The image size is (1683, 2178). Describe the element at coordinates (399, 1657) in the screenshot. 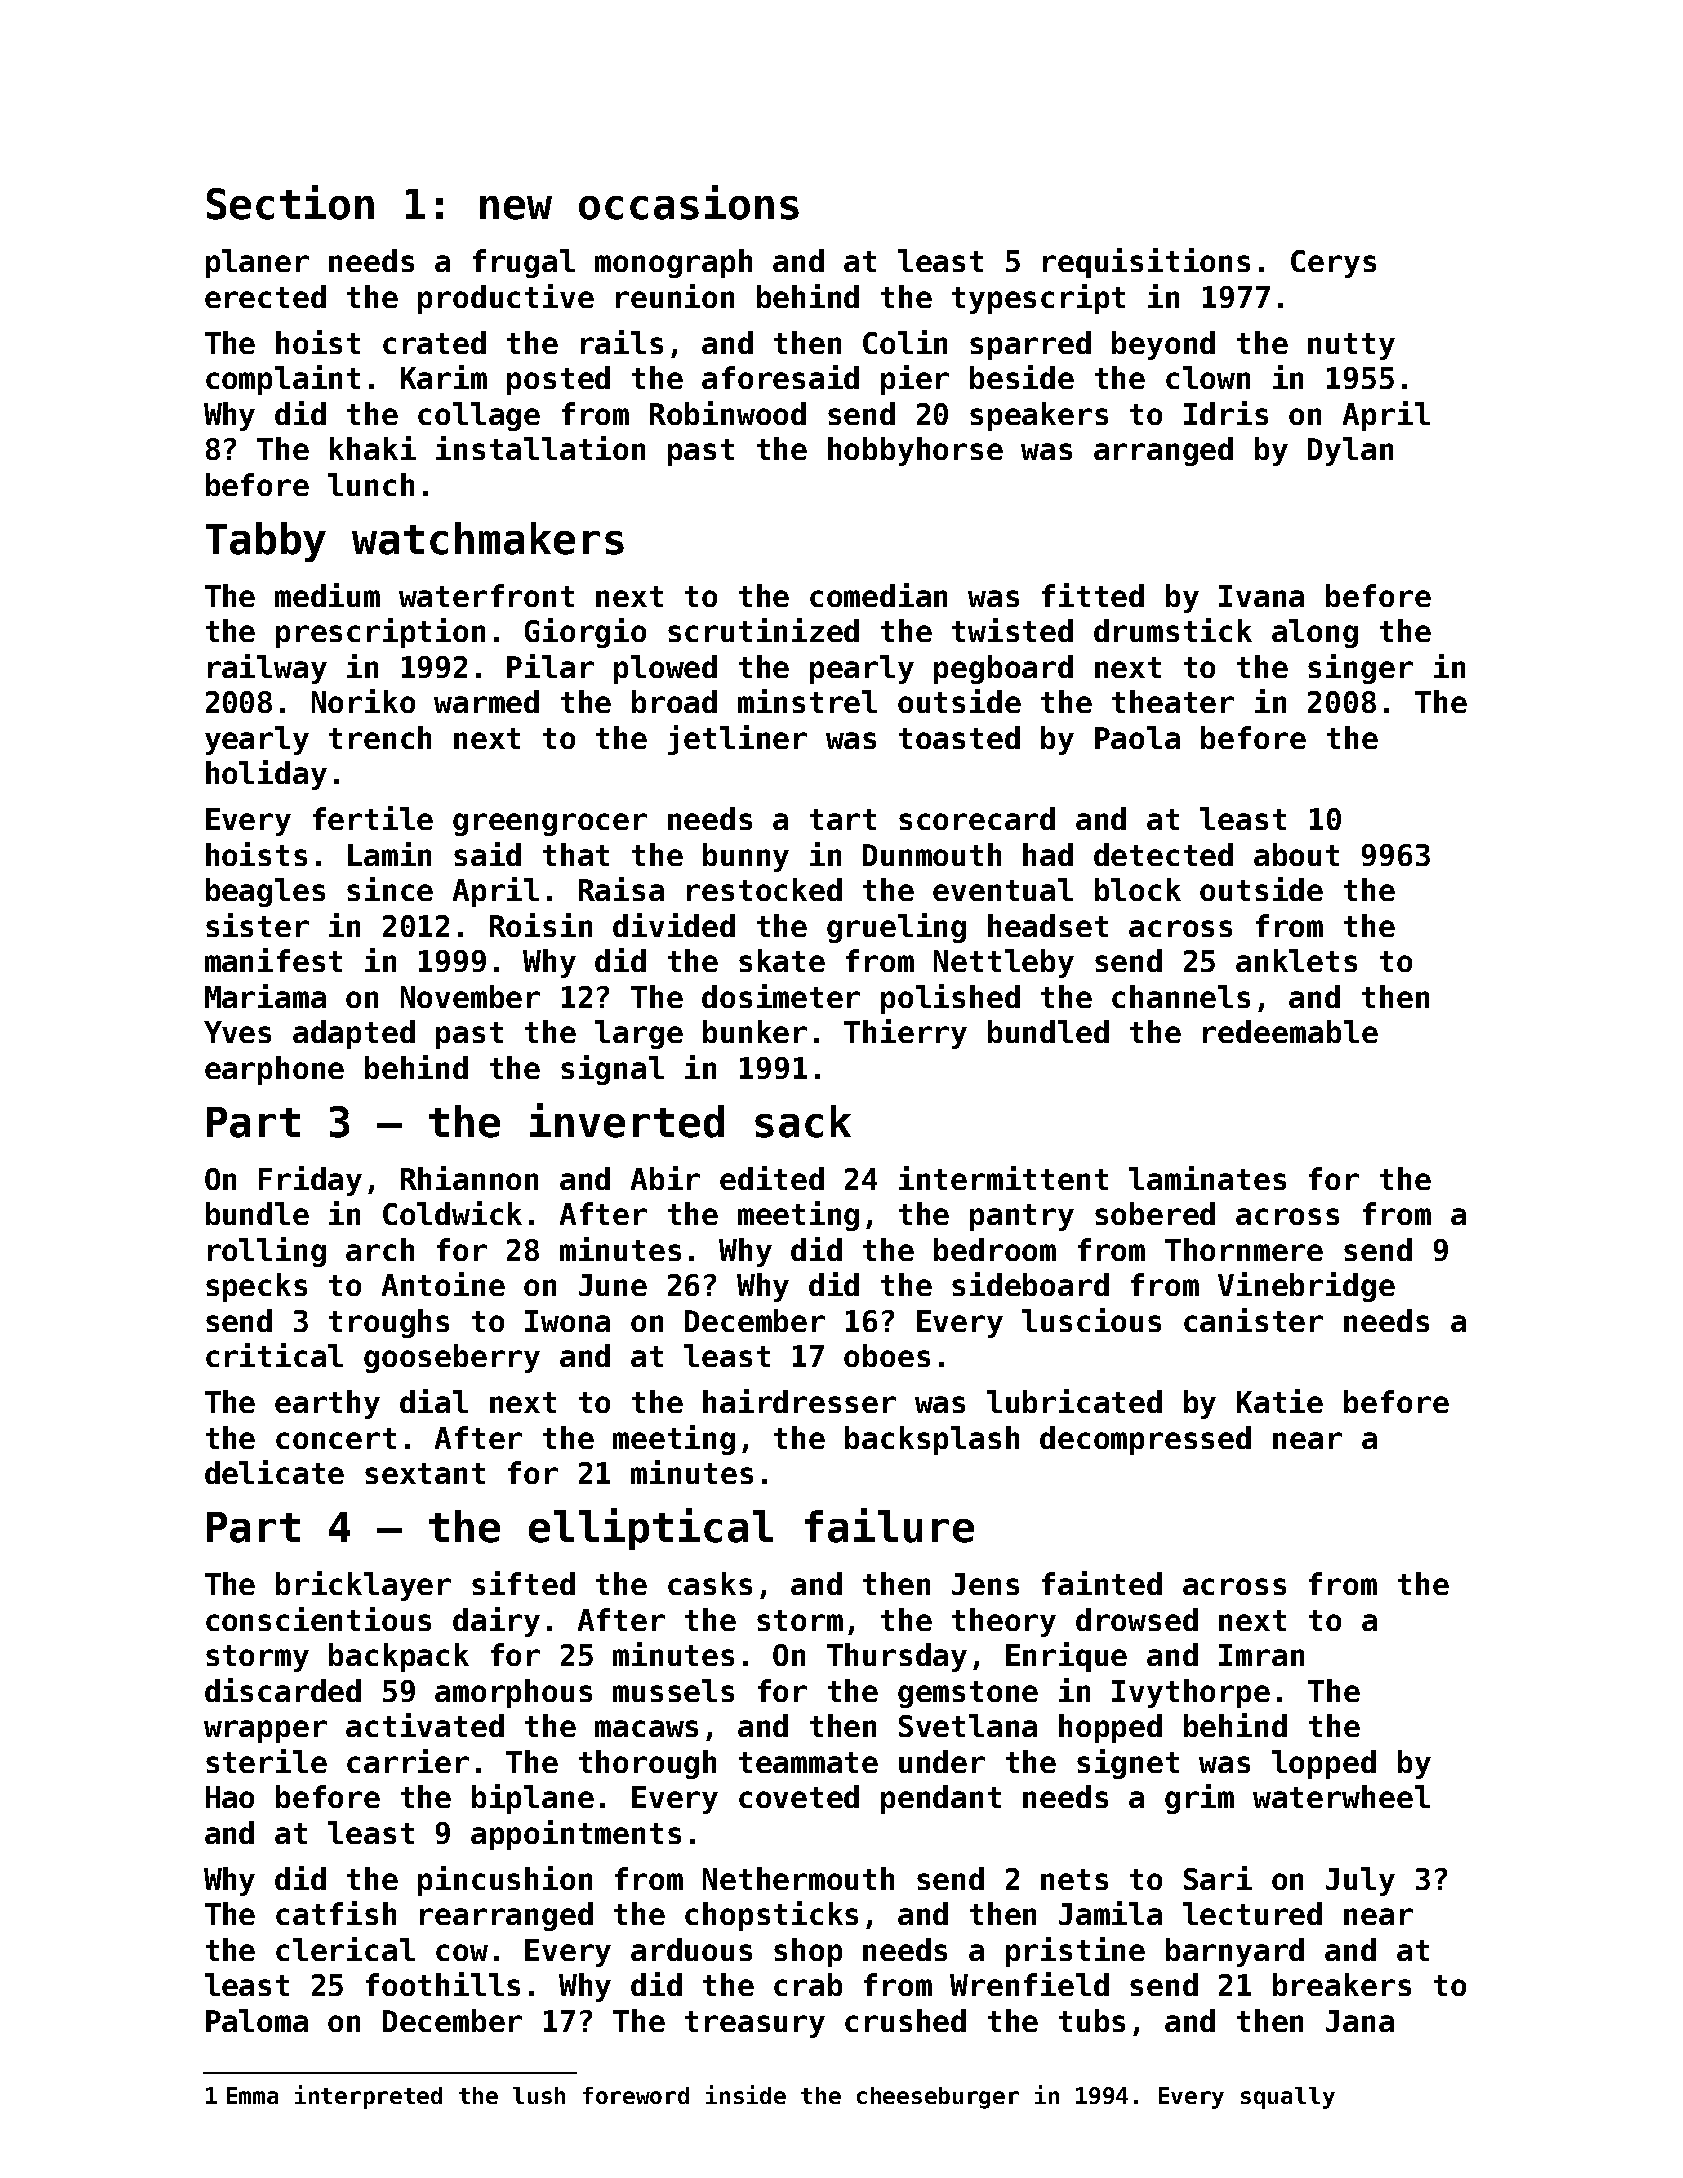

I see `backpack` at that location.
